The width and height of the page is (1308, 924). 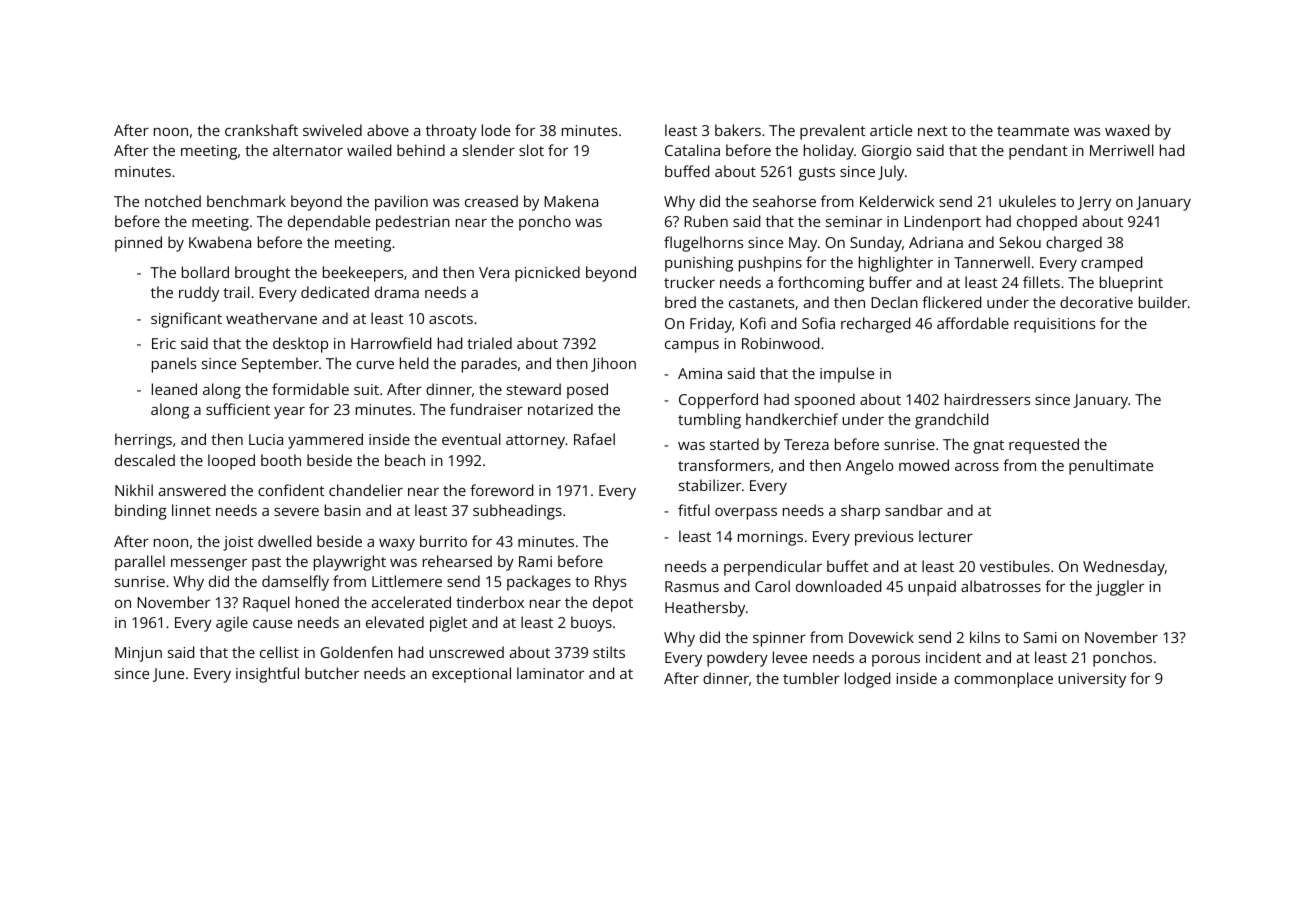 What do you see at coordinates (173, 201) in the page?
I see `notched` at bounding box center [173, 201].
